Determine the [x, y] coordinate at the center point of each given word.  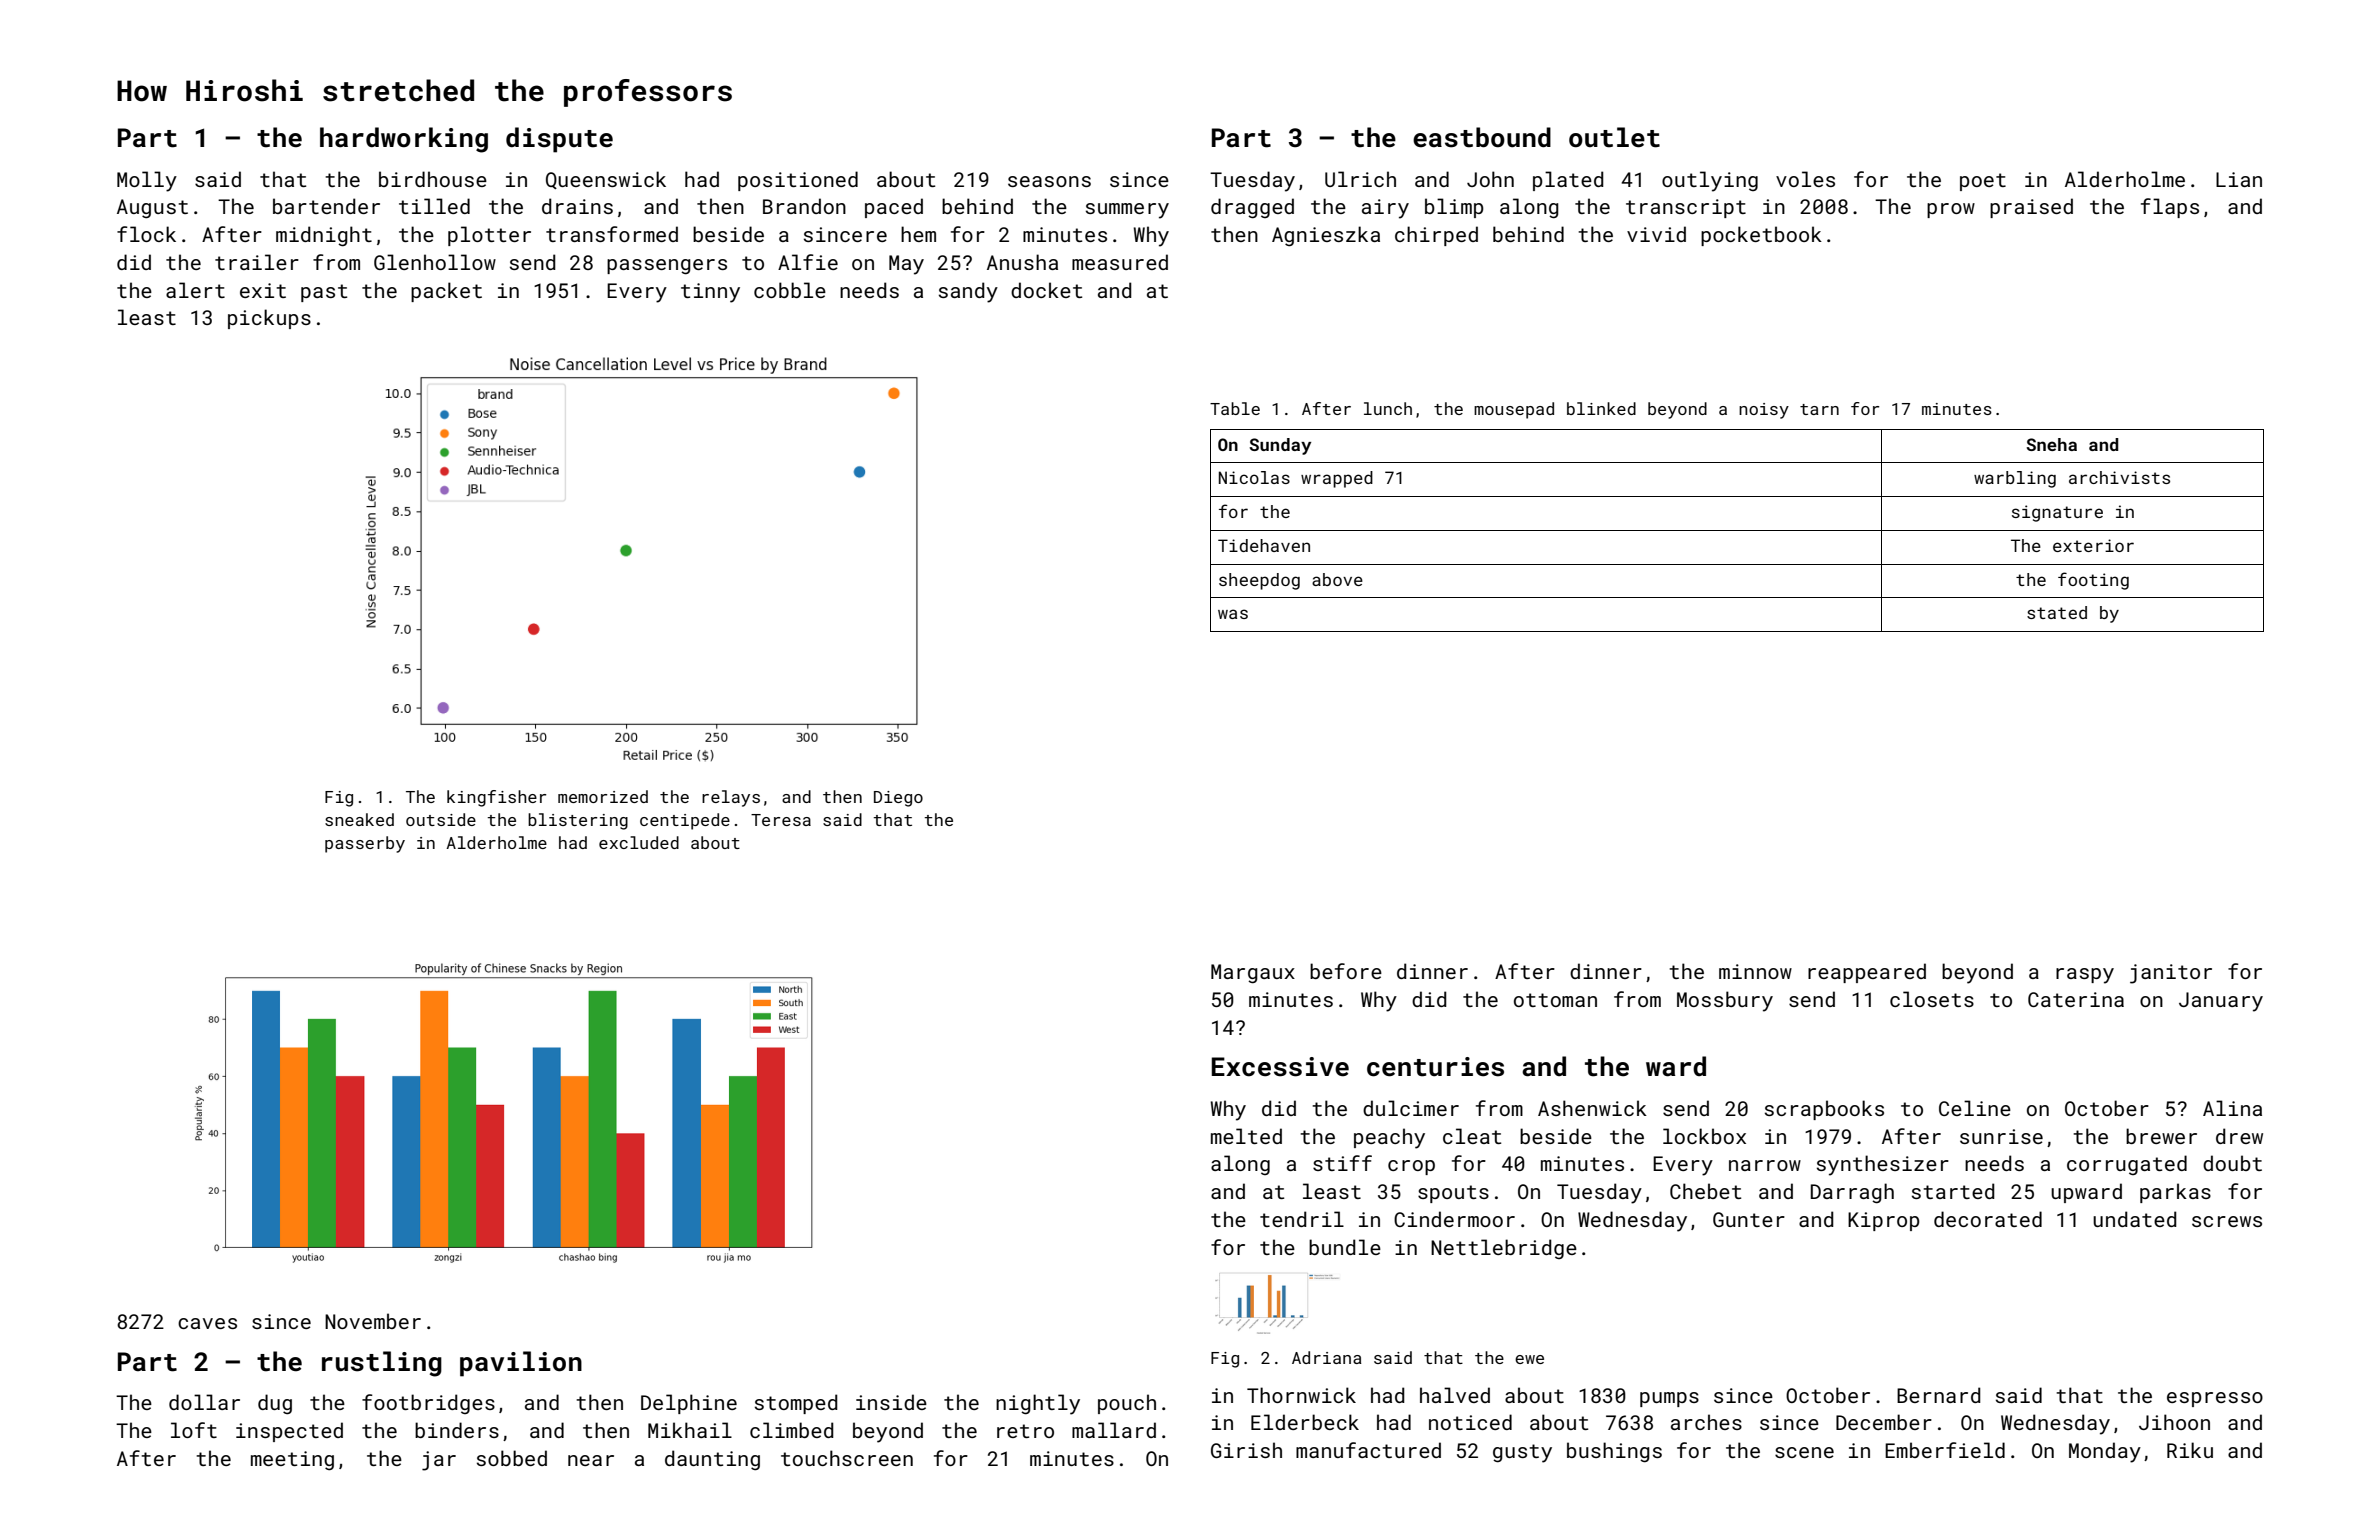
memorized [603, 796]
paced [894, 208]
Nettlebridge [1504, 1249]
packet [446, 292]
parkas [2175, 1193]
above [1337, 579]
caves [207, 1323]
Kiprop [1884, 1221]
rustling [382, 1364]
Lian [2239, 179]
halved [1455, 1395]
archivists [2119, 477]
